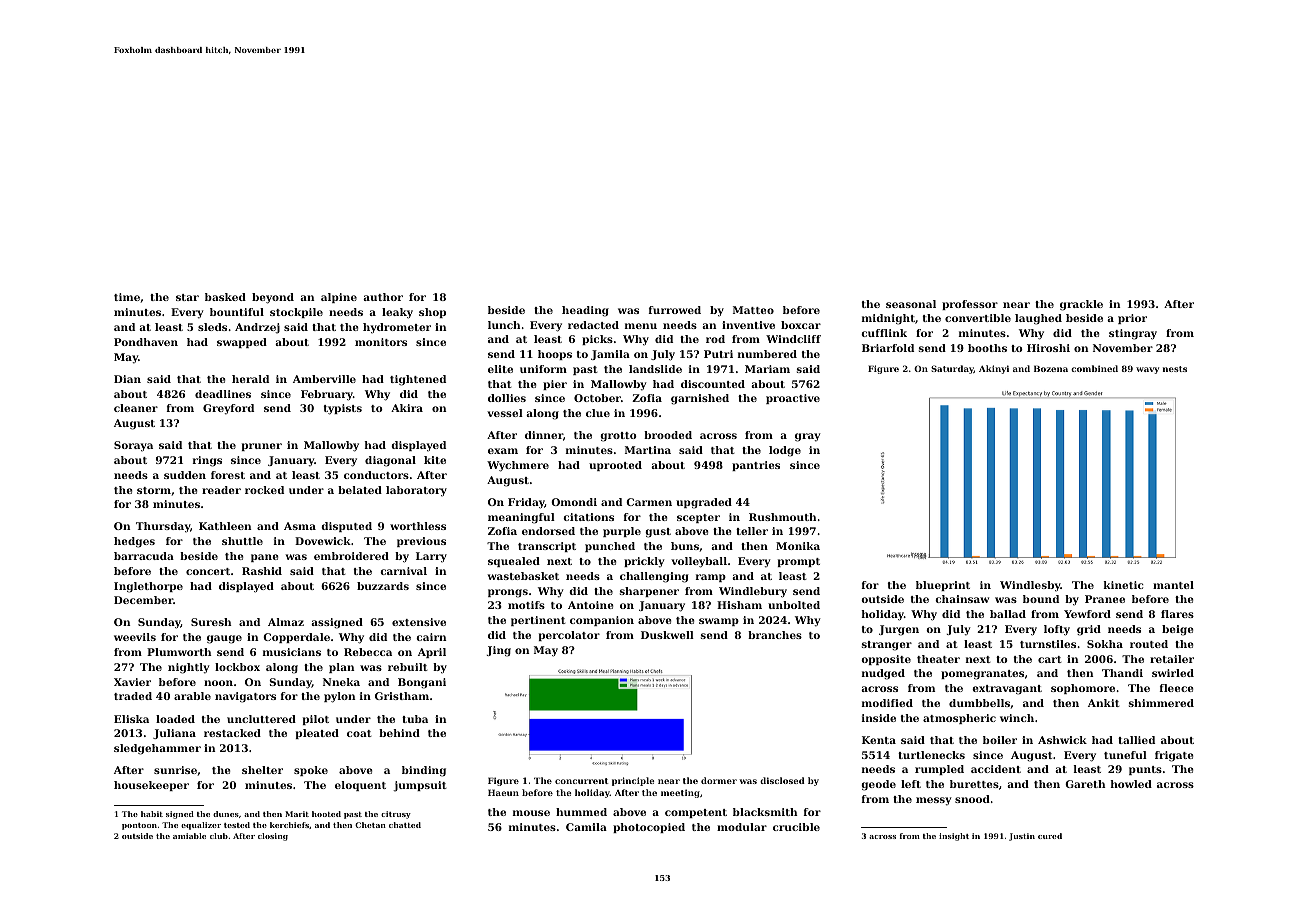 The height and width of the screenshot is (924, 1308). What do you see at coordinates (311, 771) in the screenshot?
I see `spoke` at bounding box center [311, 771].
